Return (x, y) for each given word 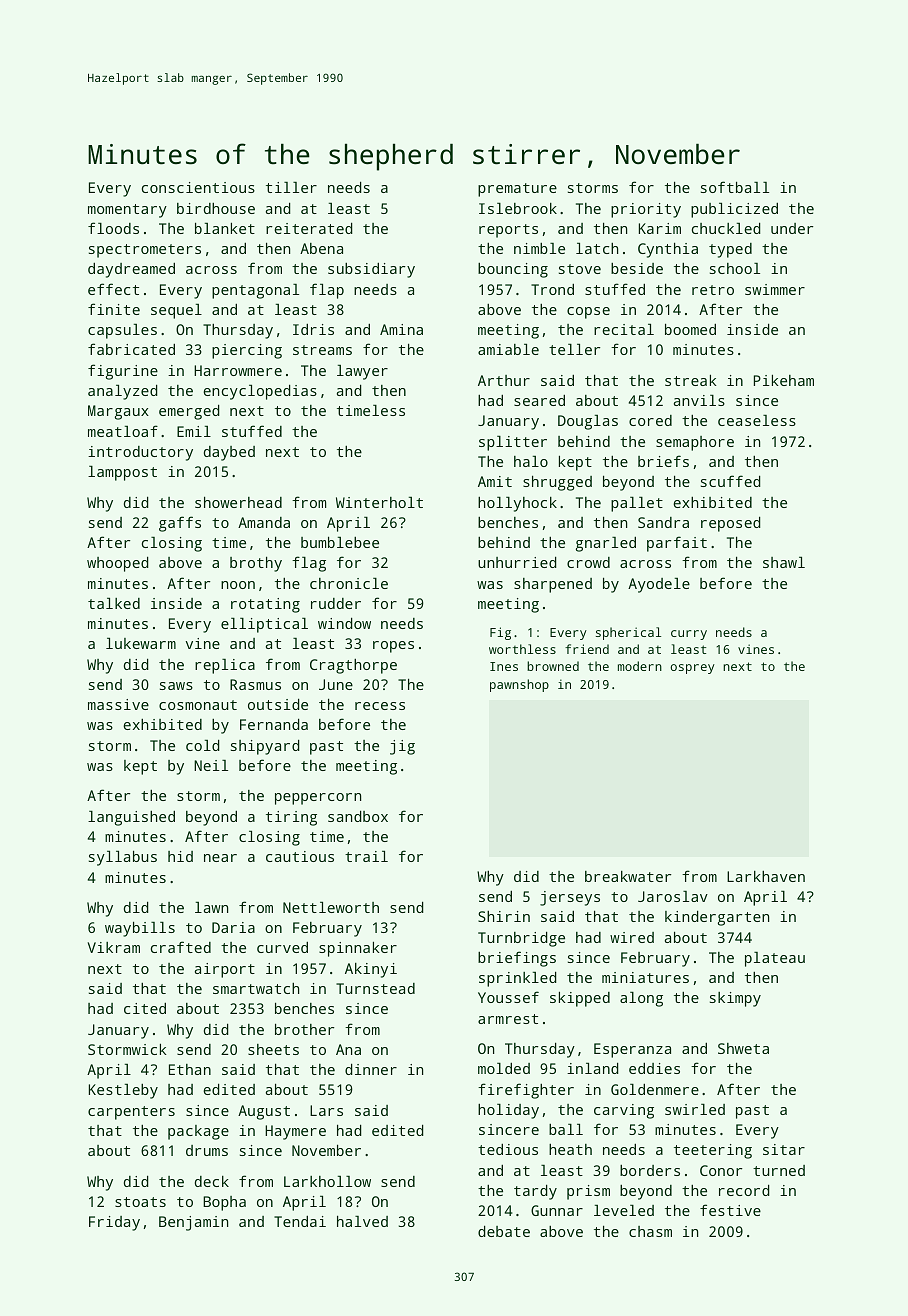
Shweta (743, 1048)
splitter (513, 443)
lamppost (122, 473)
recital (624, 329)
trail (366, 856)
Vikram (114, 947)
